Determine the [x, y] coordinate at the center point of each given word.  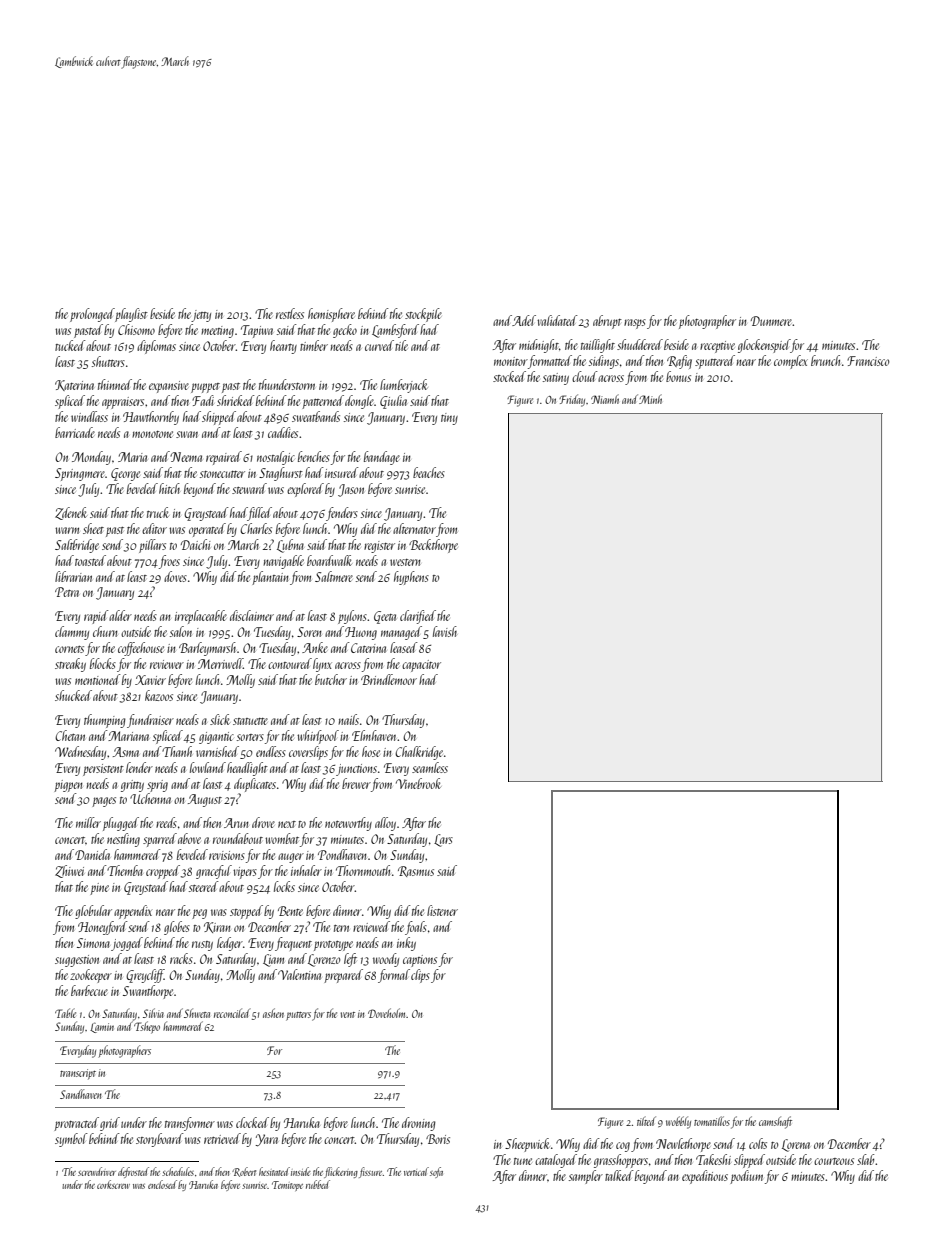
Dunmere [772, 321]
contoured [290, 663]
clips [420, 976]
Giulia [393, 402]
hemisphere [331, 315]
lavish [445, 631]
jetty [201, 316]
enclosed [162, 1184]
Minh [650, 399]
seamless [430, 767]
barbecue [89, 990]
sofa [436, 1172]
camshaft [775, 1122]
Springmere [80, 474]
